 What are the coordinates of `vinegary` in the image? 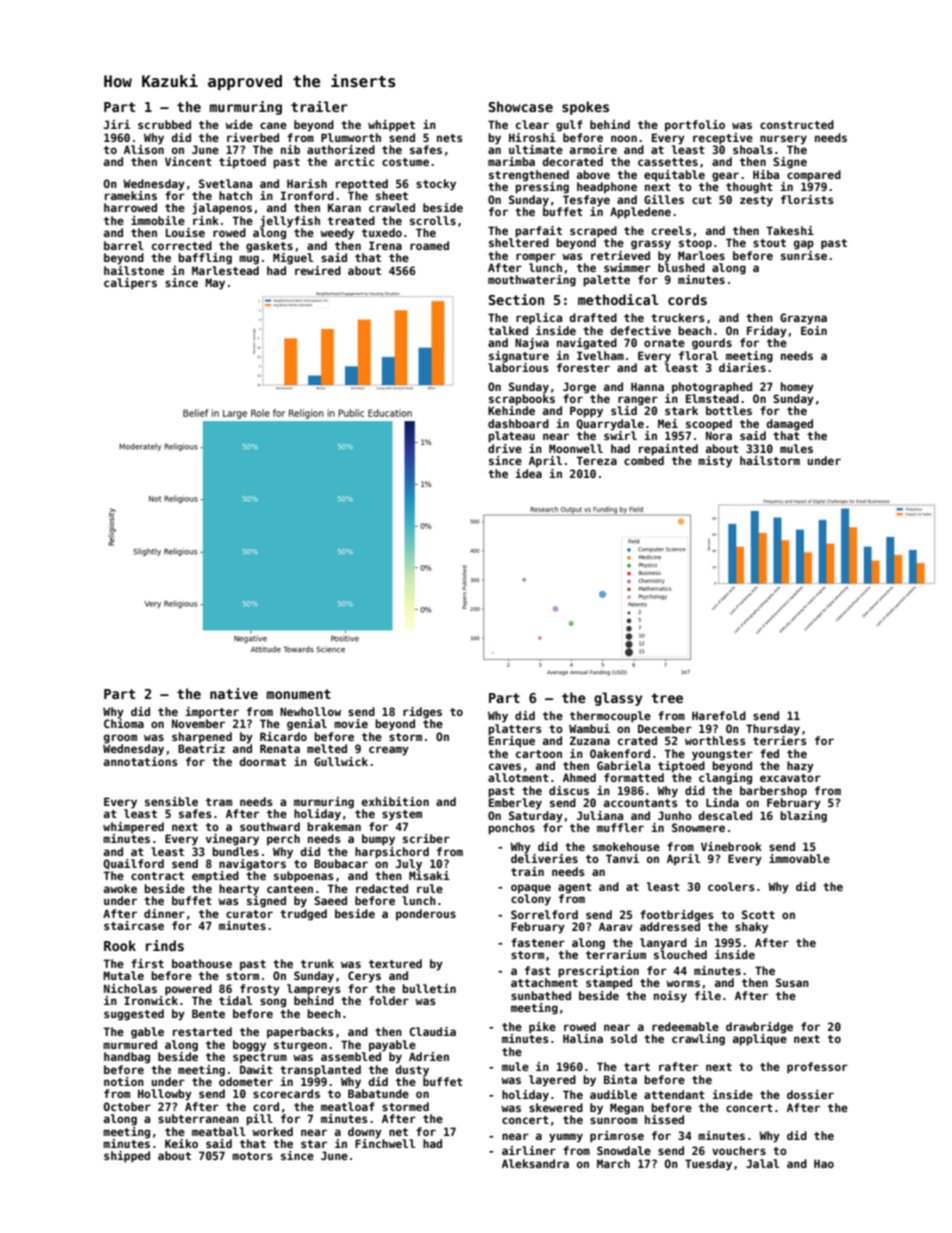 It's located at (232, 840).
